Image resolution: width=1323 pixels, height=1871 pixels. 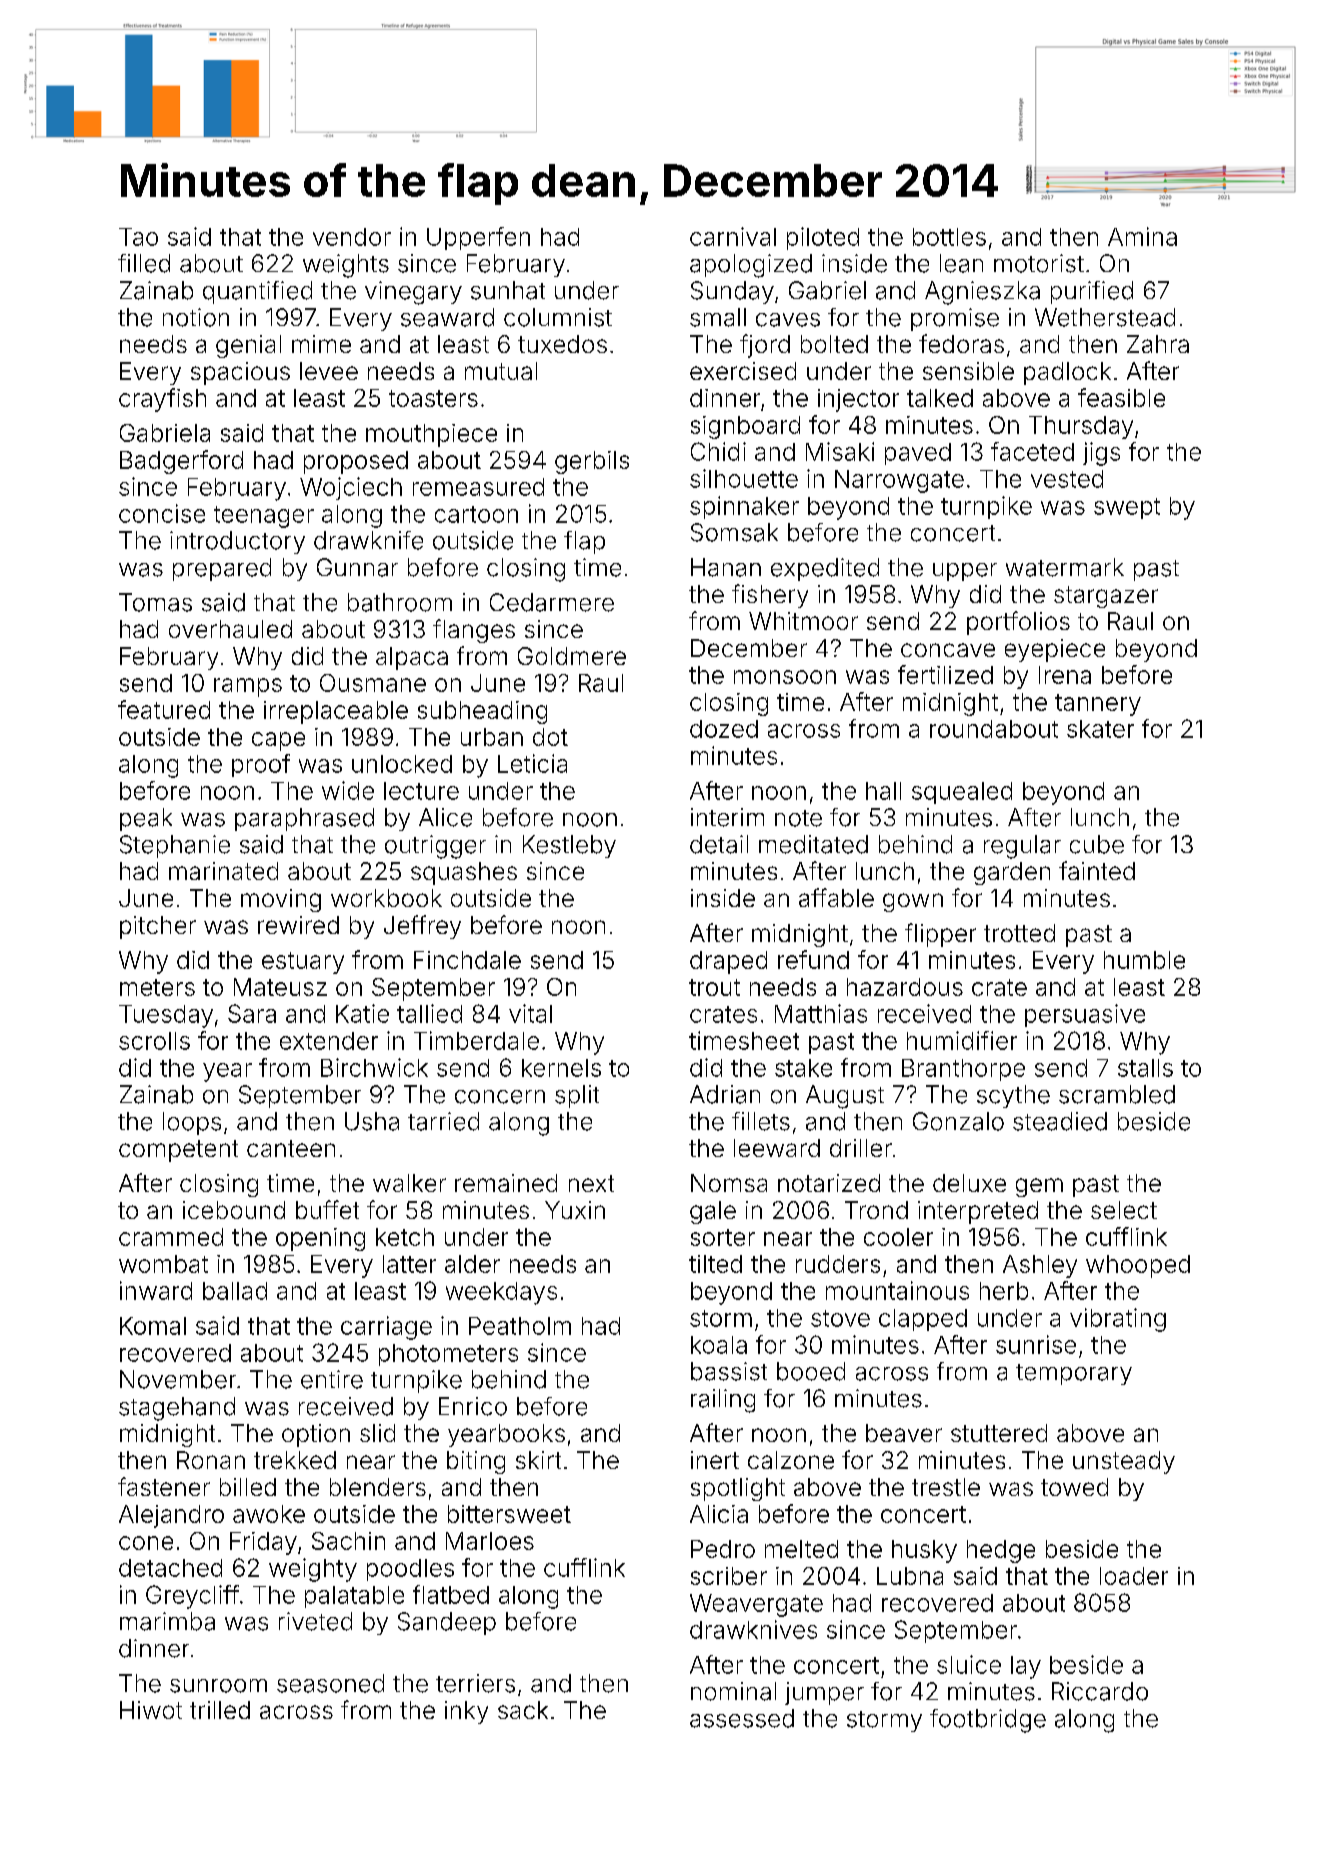 What do you see at coordinates (1085, 1015) in the document?
I see `persuasive` at bounding box center [1085, 1015].
